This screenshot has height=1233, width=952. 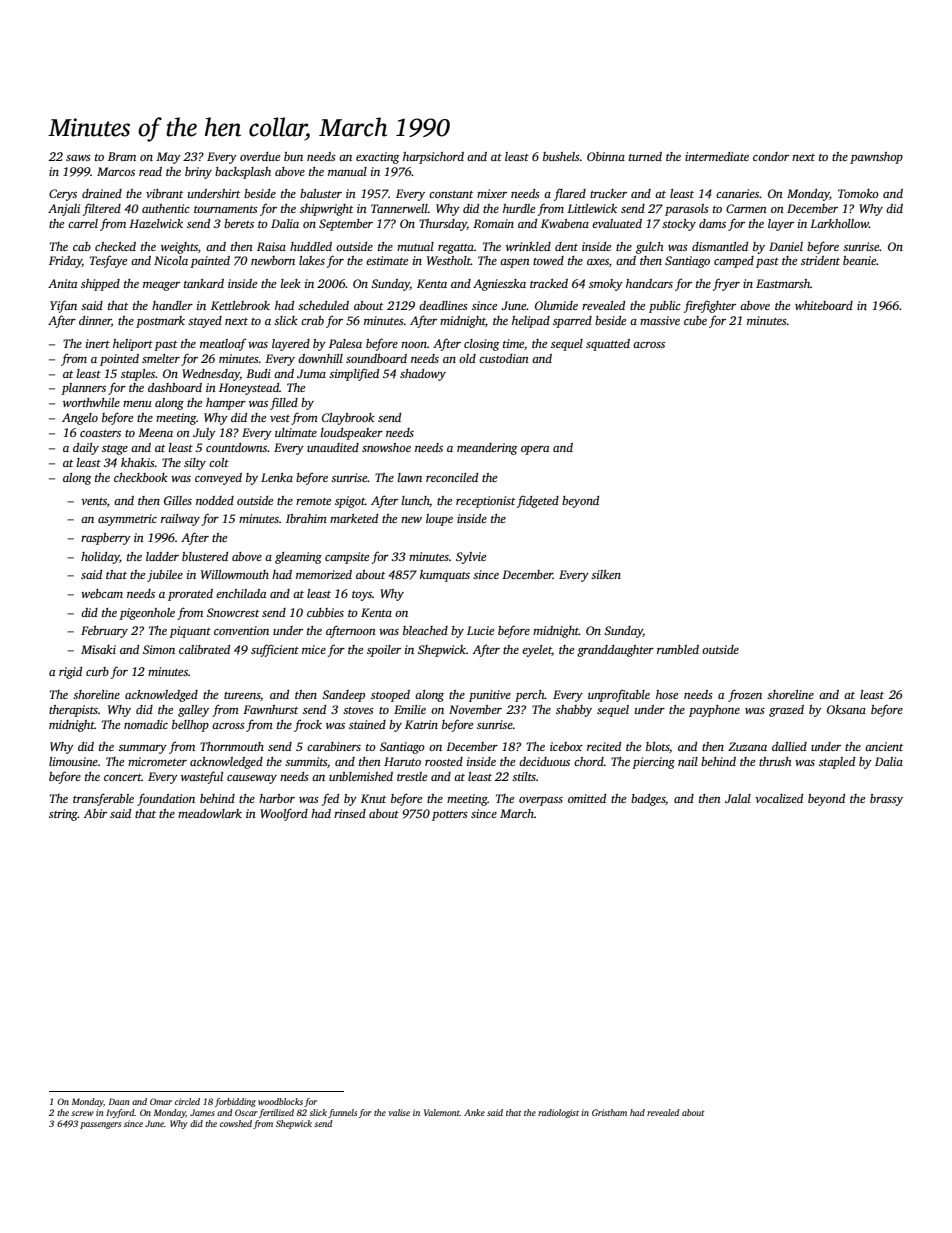 I want to click on radiologist, so click(x=558, y=1113).
